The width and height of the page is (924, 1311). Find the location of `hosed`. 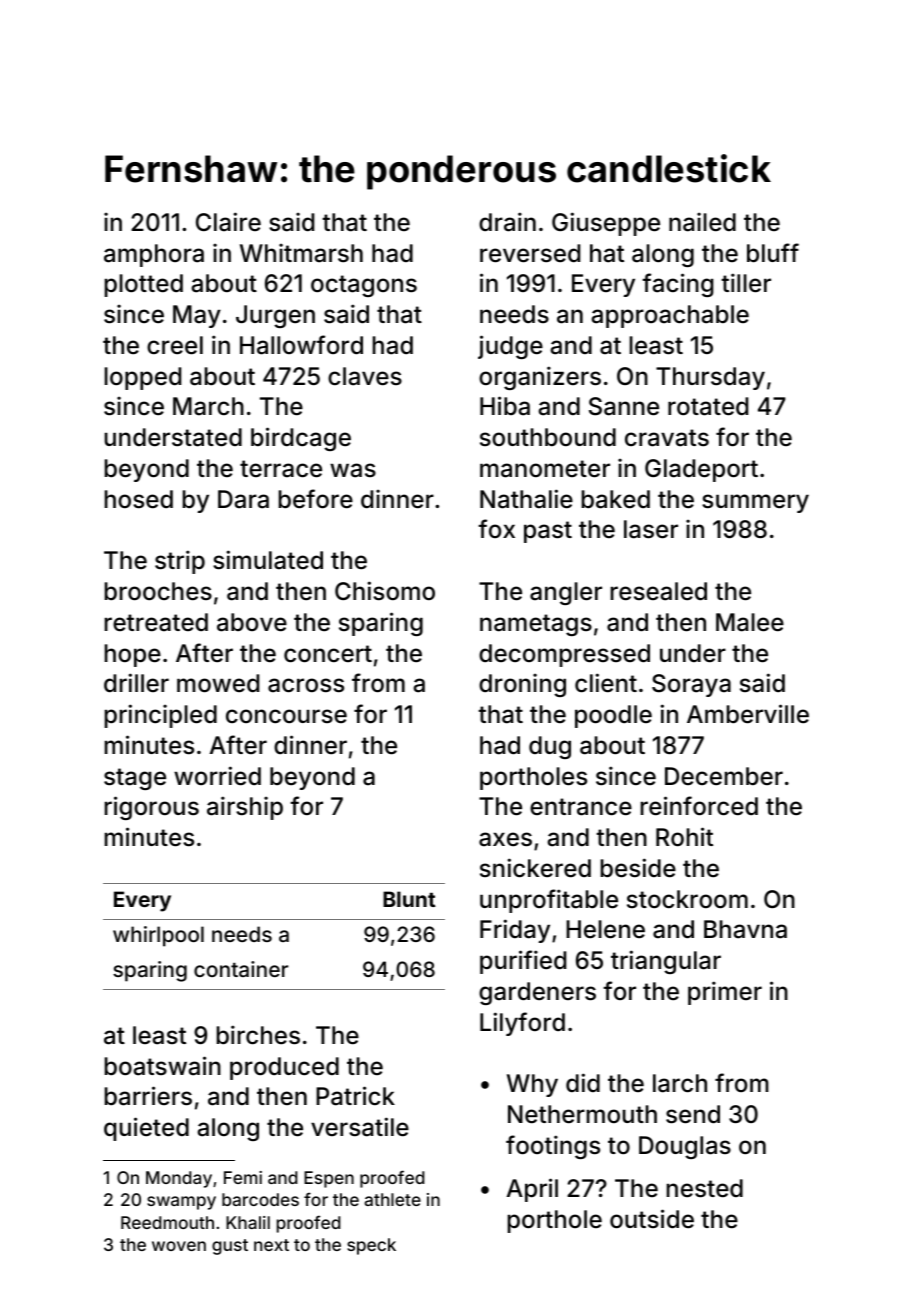

hosed is located at coordinates (138, 499).
